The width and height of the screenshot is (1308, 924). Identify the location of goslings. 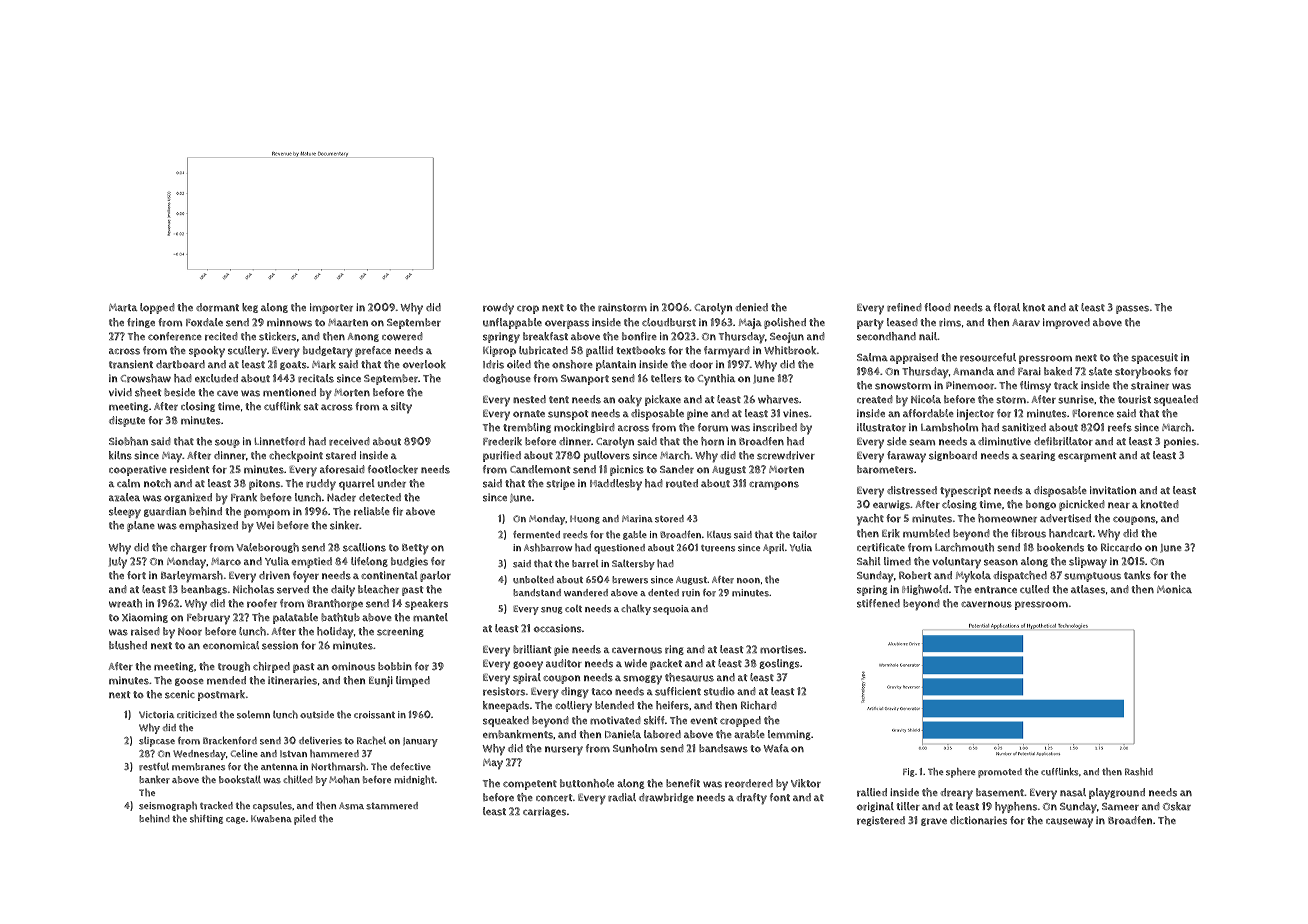
(779, 664).
